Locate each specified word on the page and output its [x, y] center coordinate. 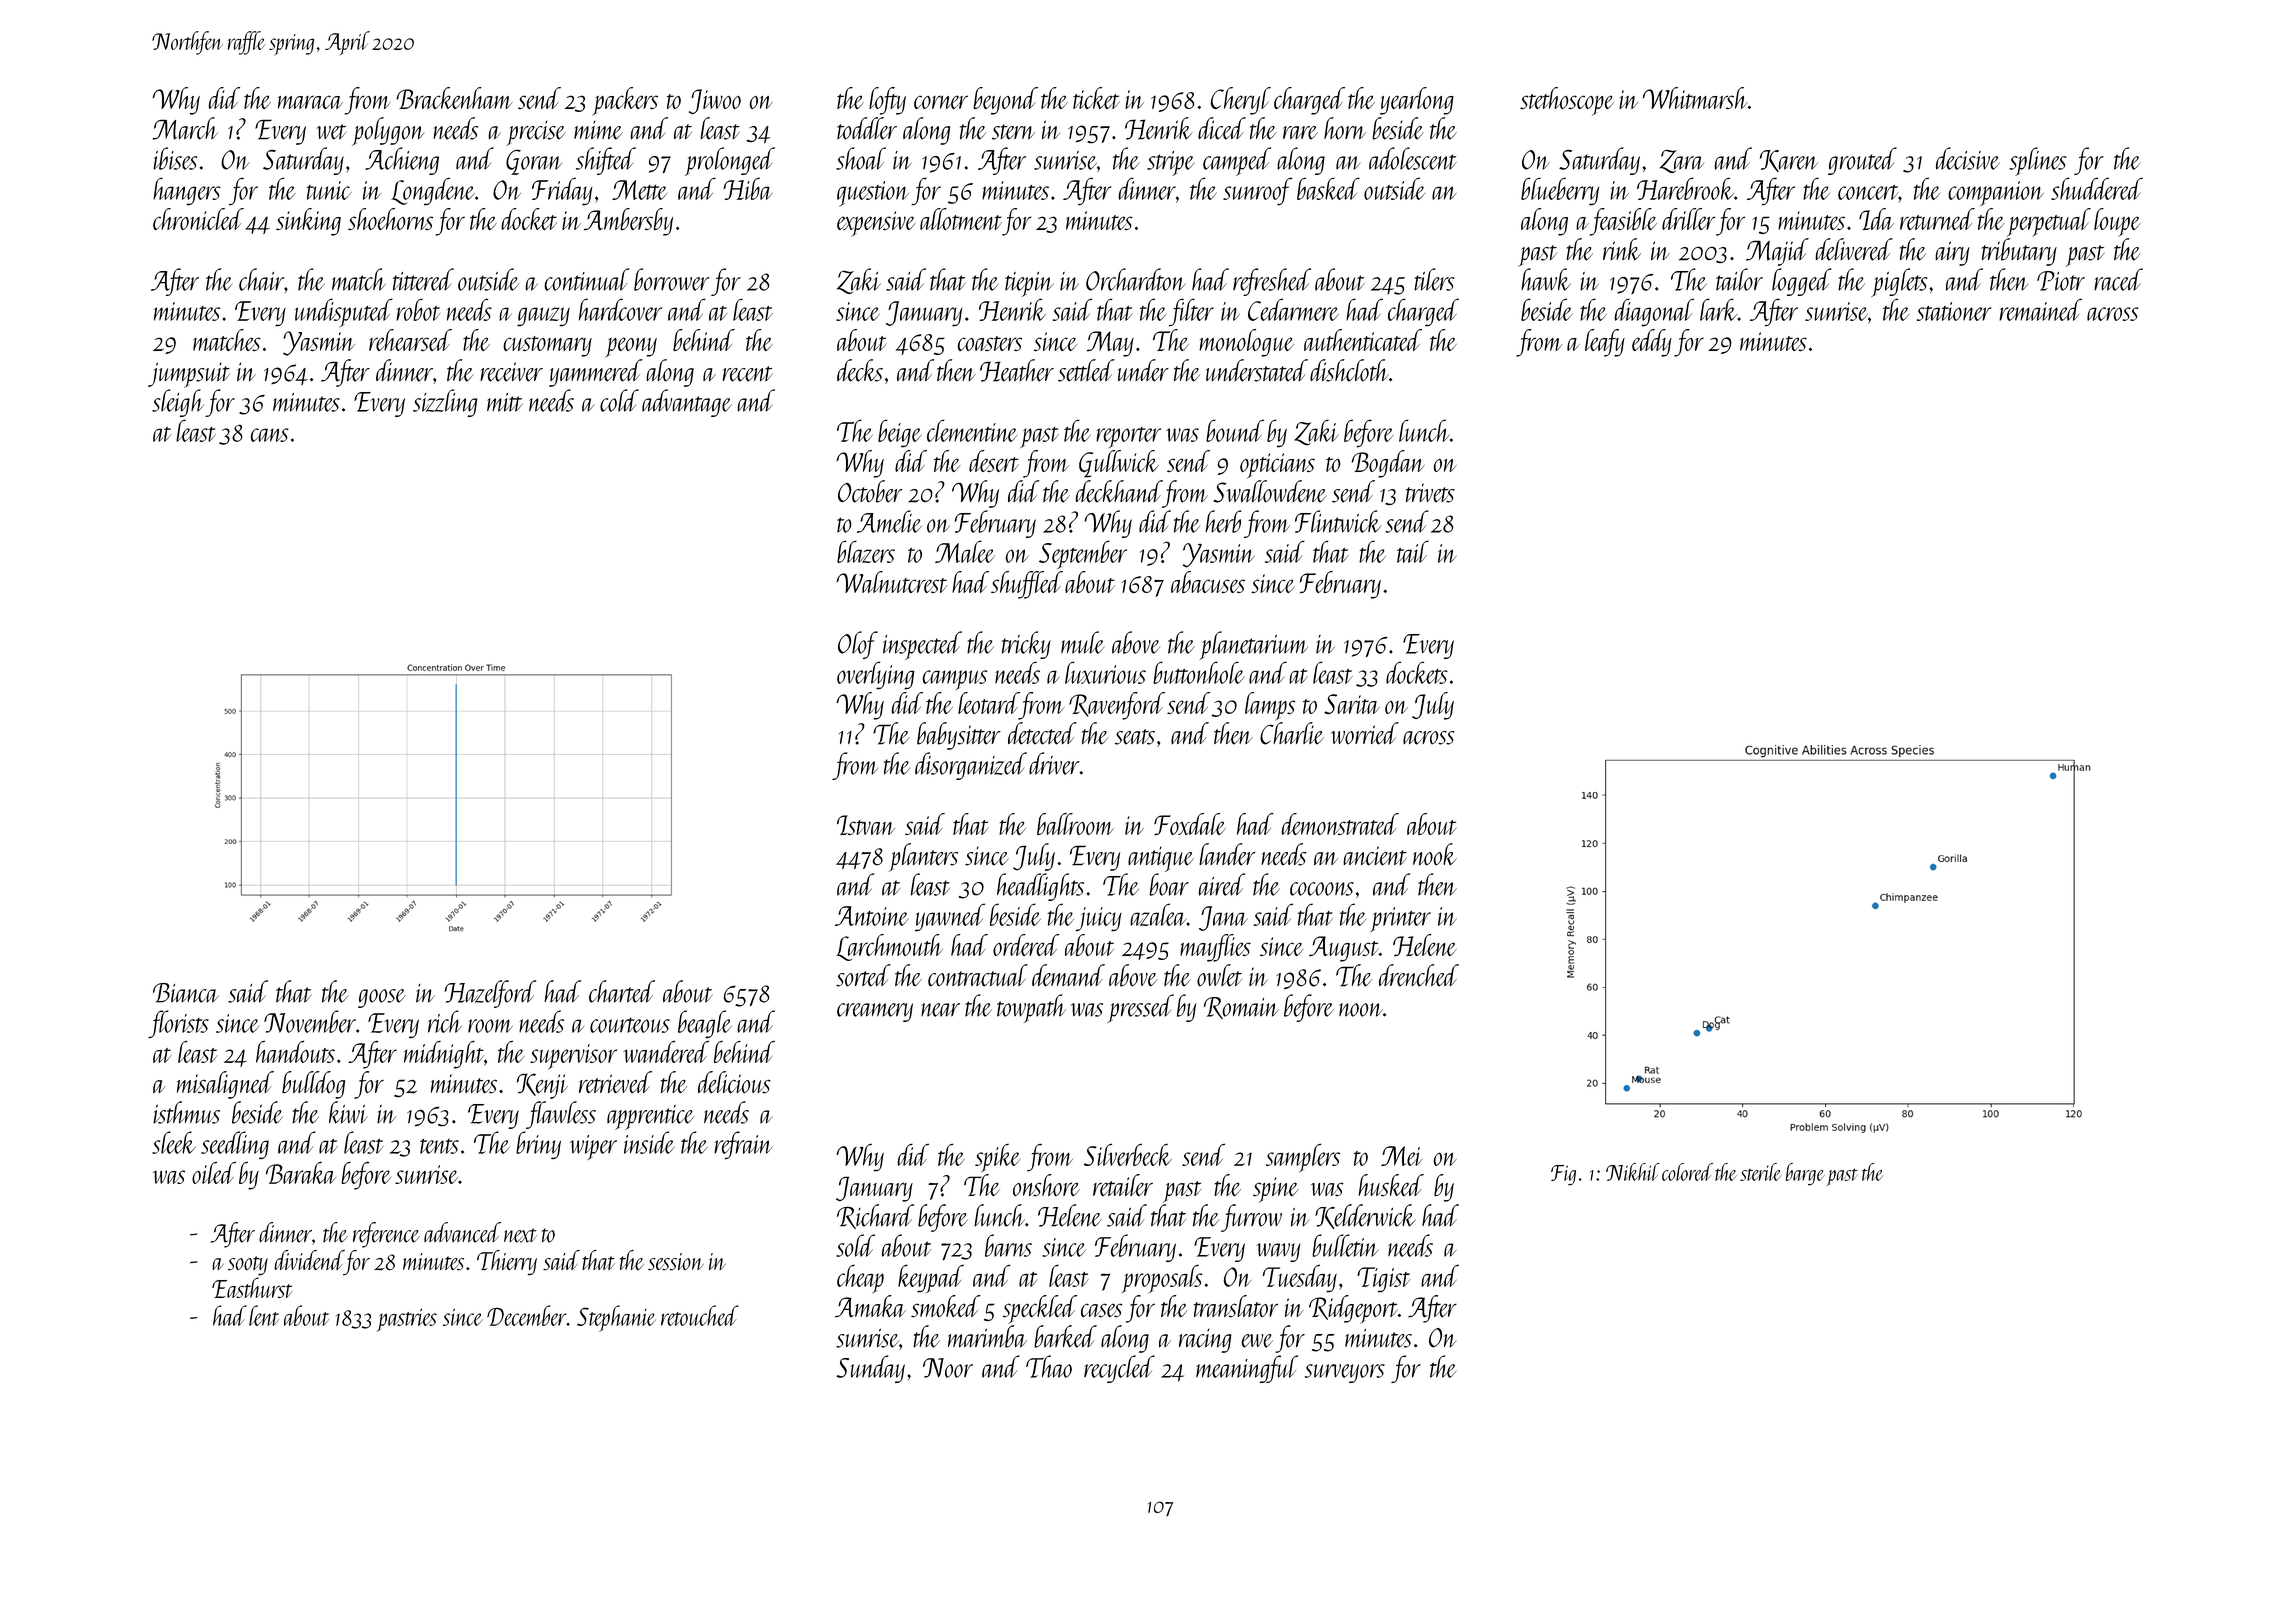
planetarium [1253, 645]
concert [1868, 192]
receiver [511, 372]
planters [923, 857]
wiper [593, 1147]
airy [1952, 253]
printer [1400, 919]
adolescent [1413, 158]
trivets [1430, 493]
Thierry [507, 1262]
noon [1361, 1010]
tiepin [1029, 284]
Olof [858, 645]
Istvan [866, 825]
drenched [1419, 975]
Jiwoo [715, 101]
